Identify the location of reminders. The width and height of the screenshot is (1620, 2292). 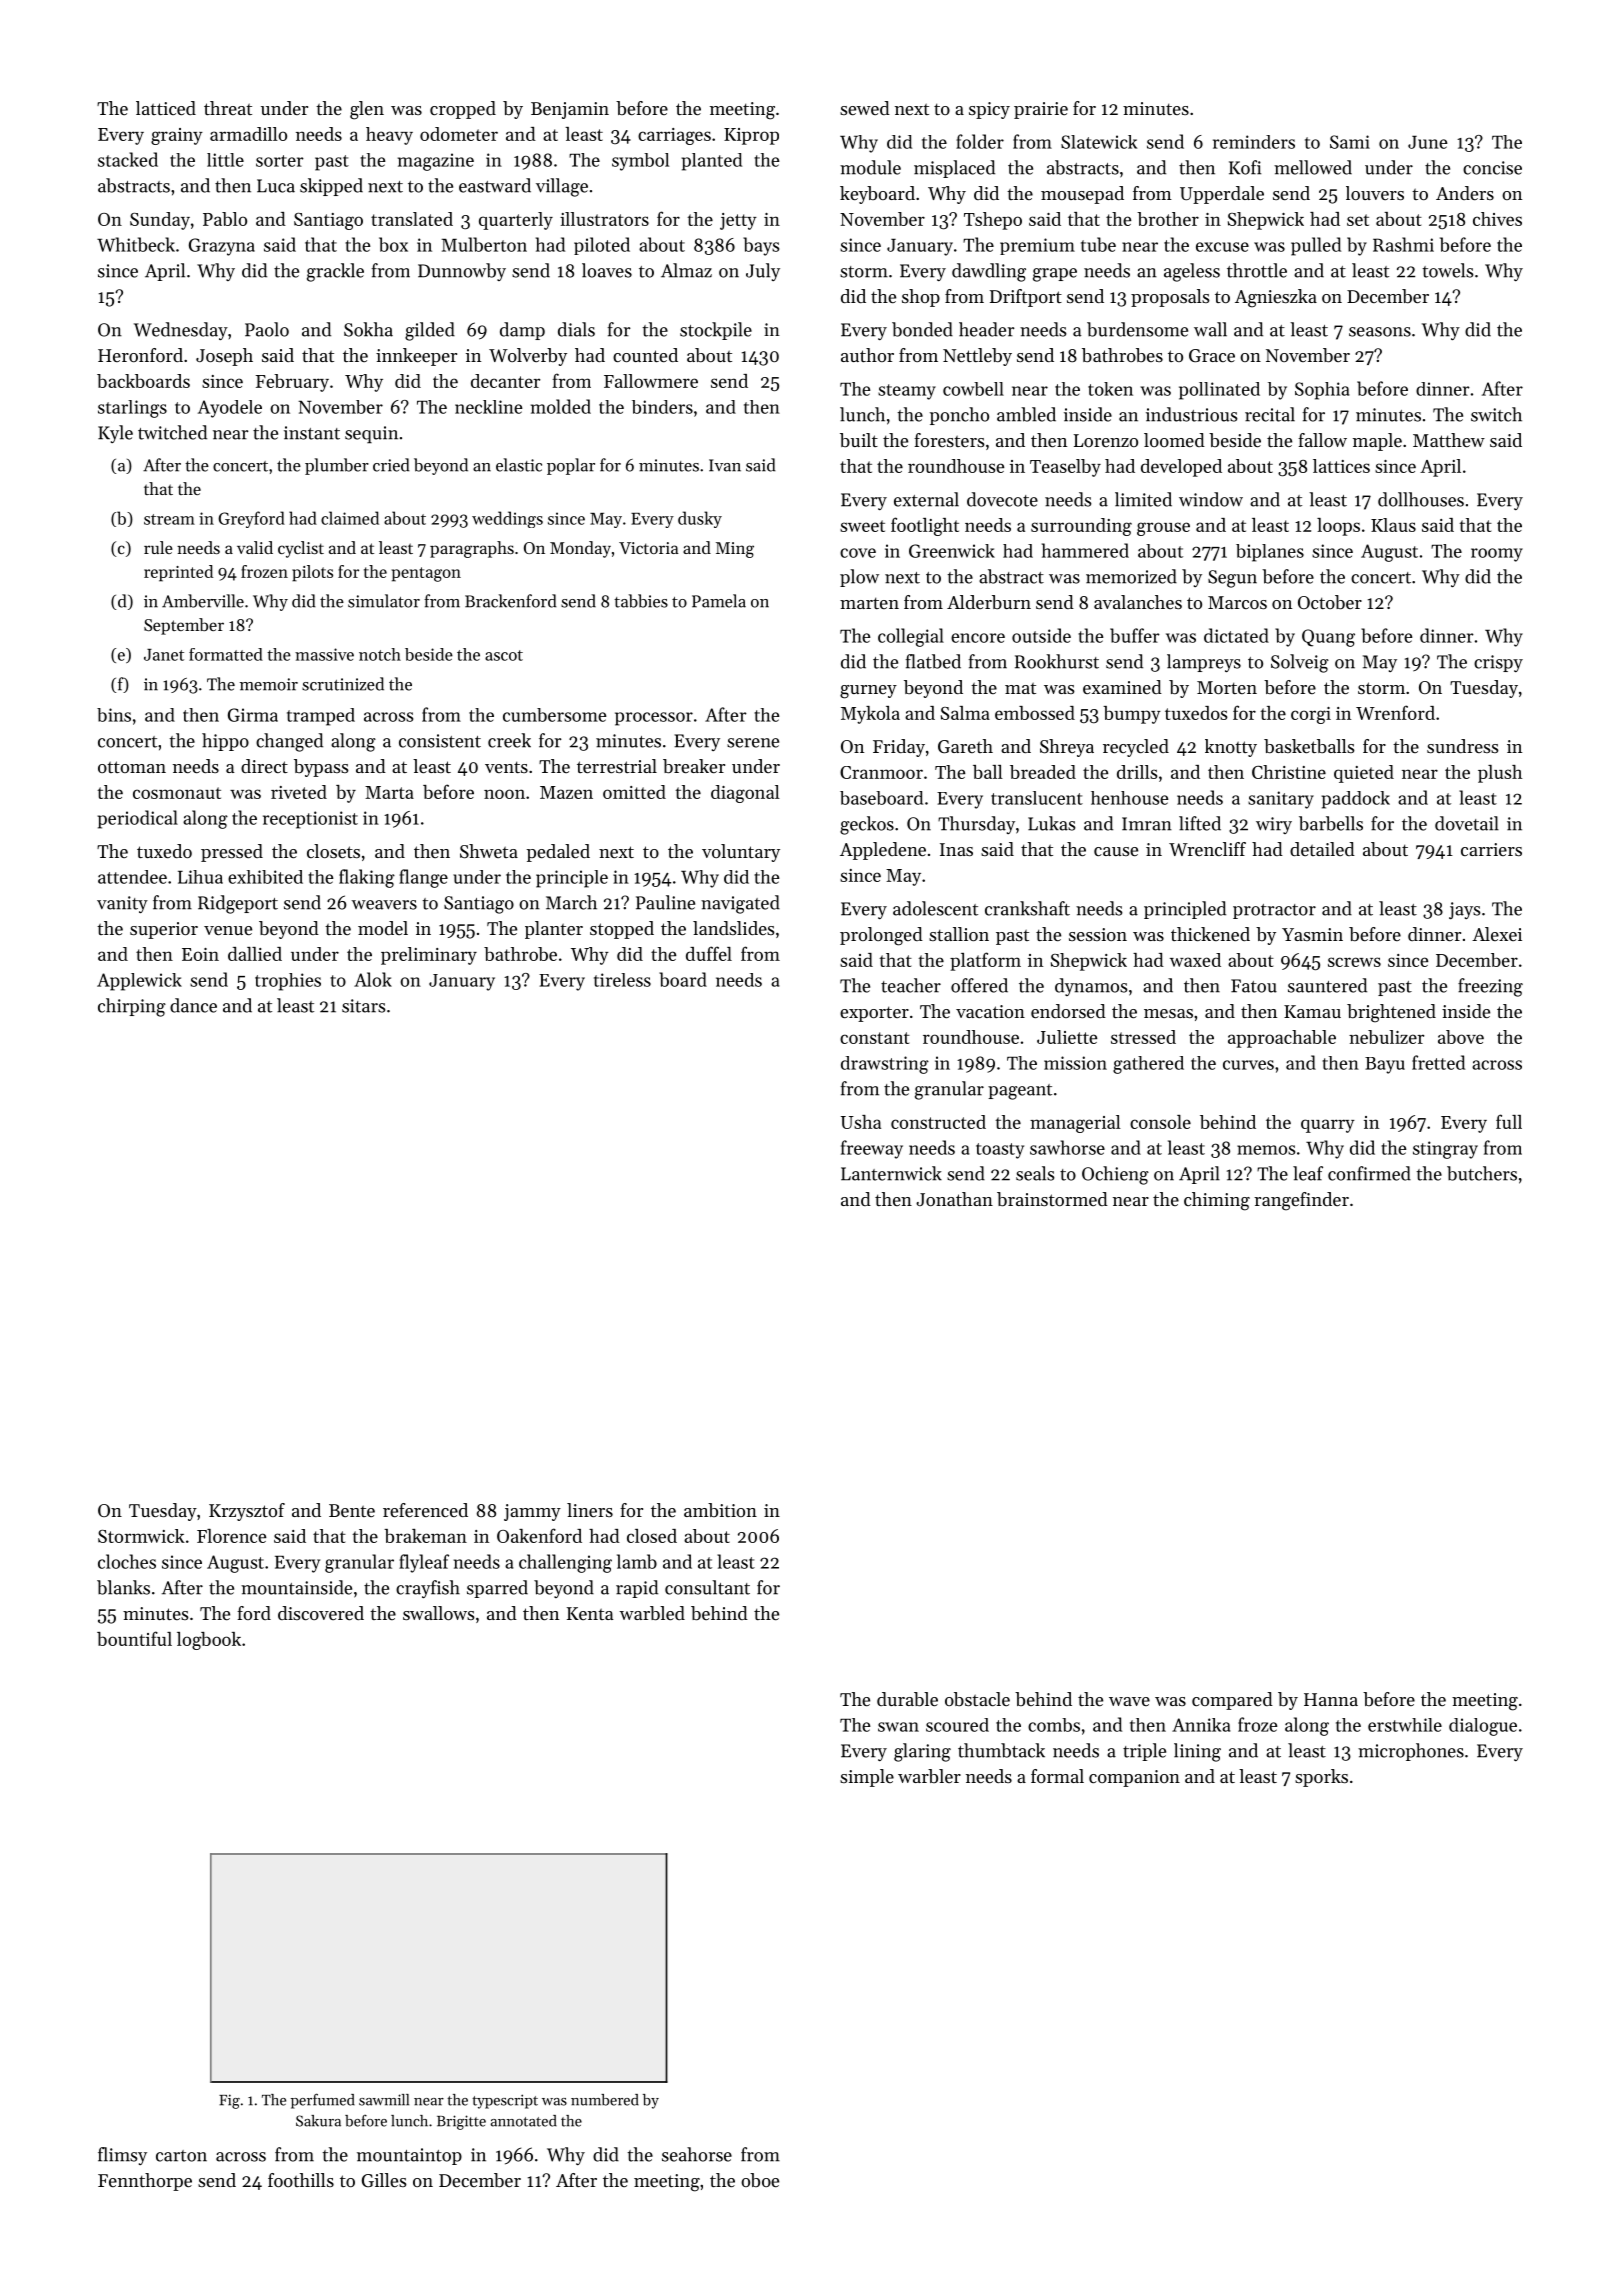
(1254, 142).
